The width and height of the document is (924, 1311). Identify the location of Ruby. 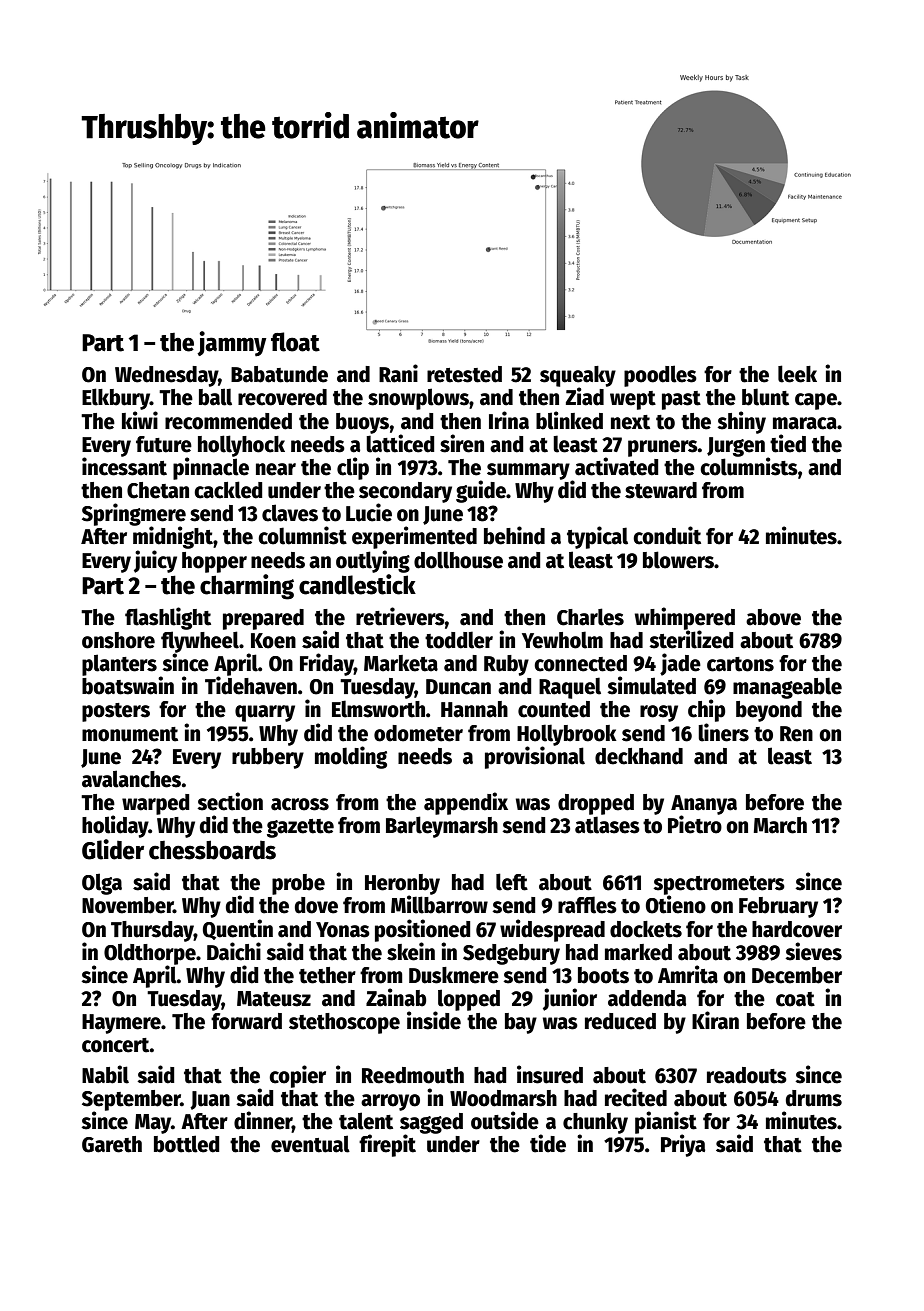
(506, 665).
